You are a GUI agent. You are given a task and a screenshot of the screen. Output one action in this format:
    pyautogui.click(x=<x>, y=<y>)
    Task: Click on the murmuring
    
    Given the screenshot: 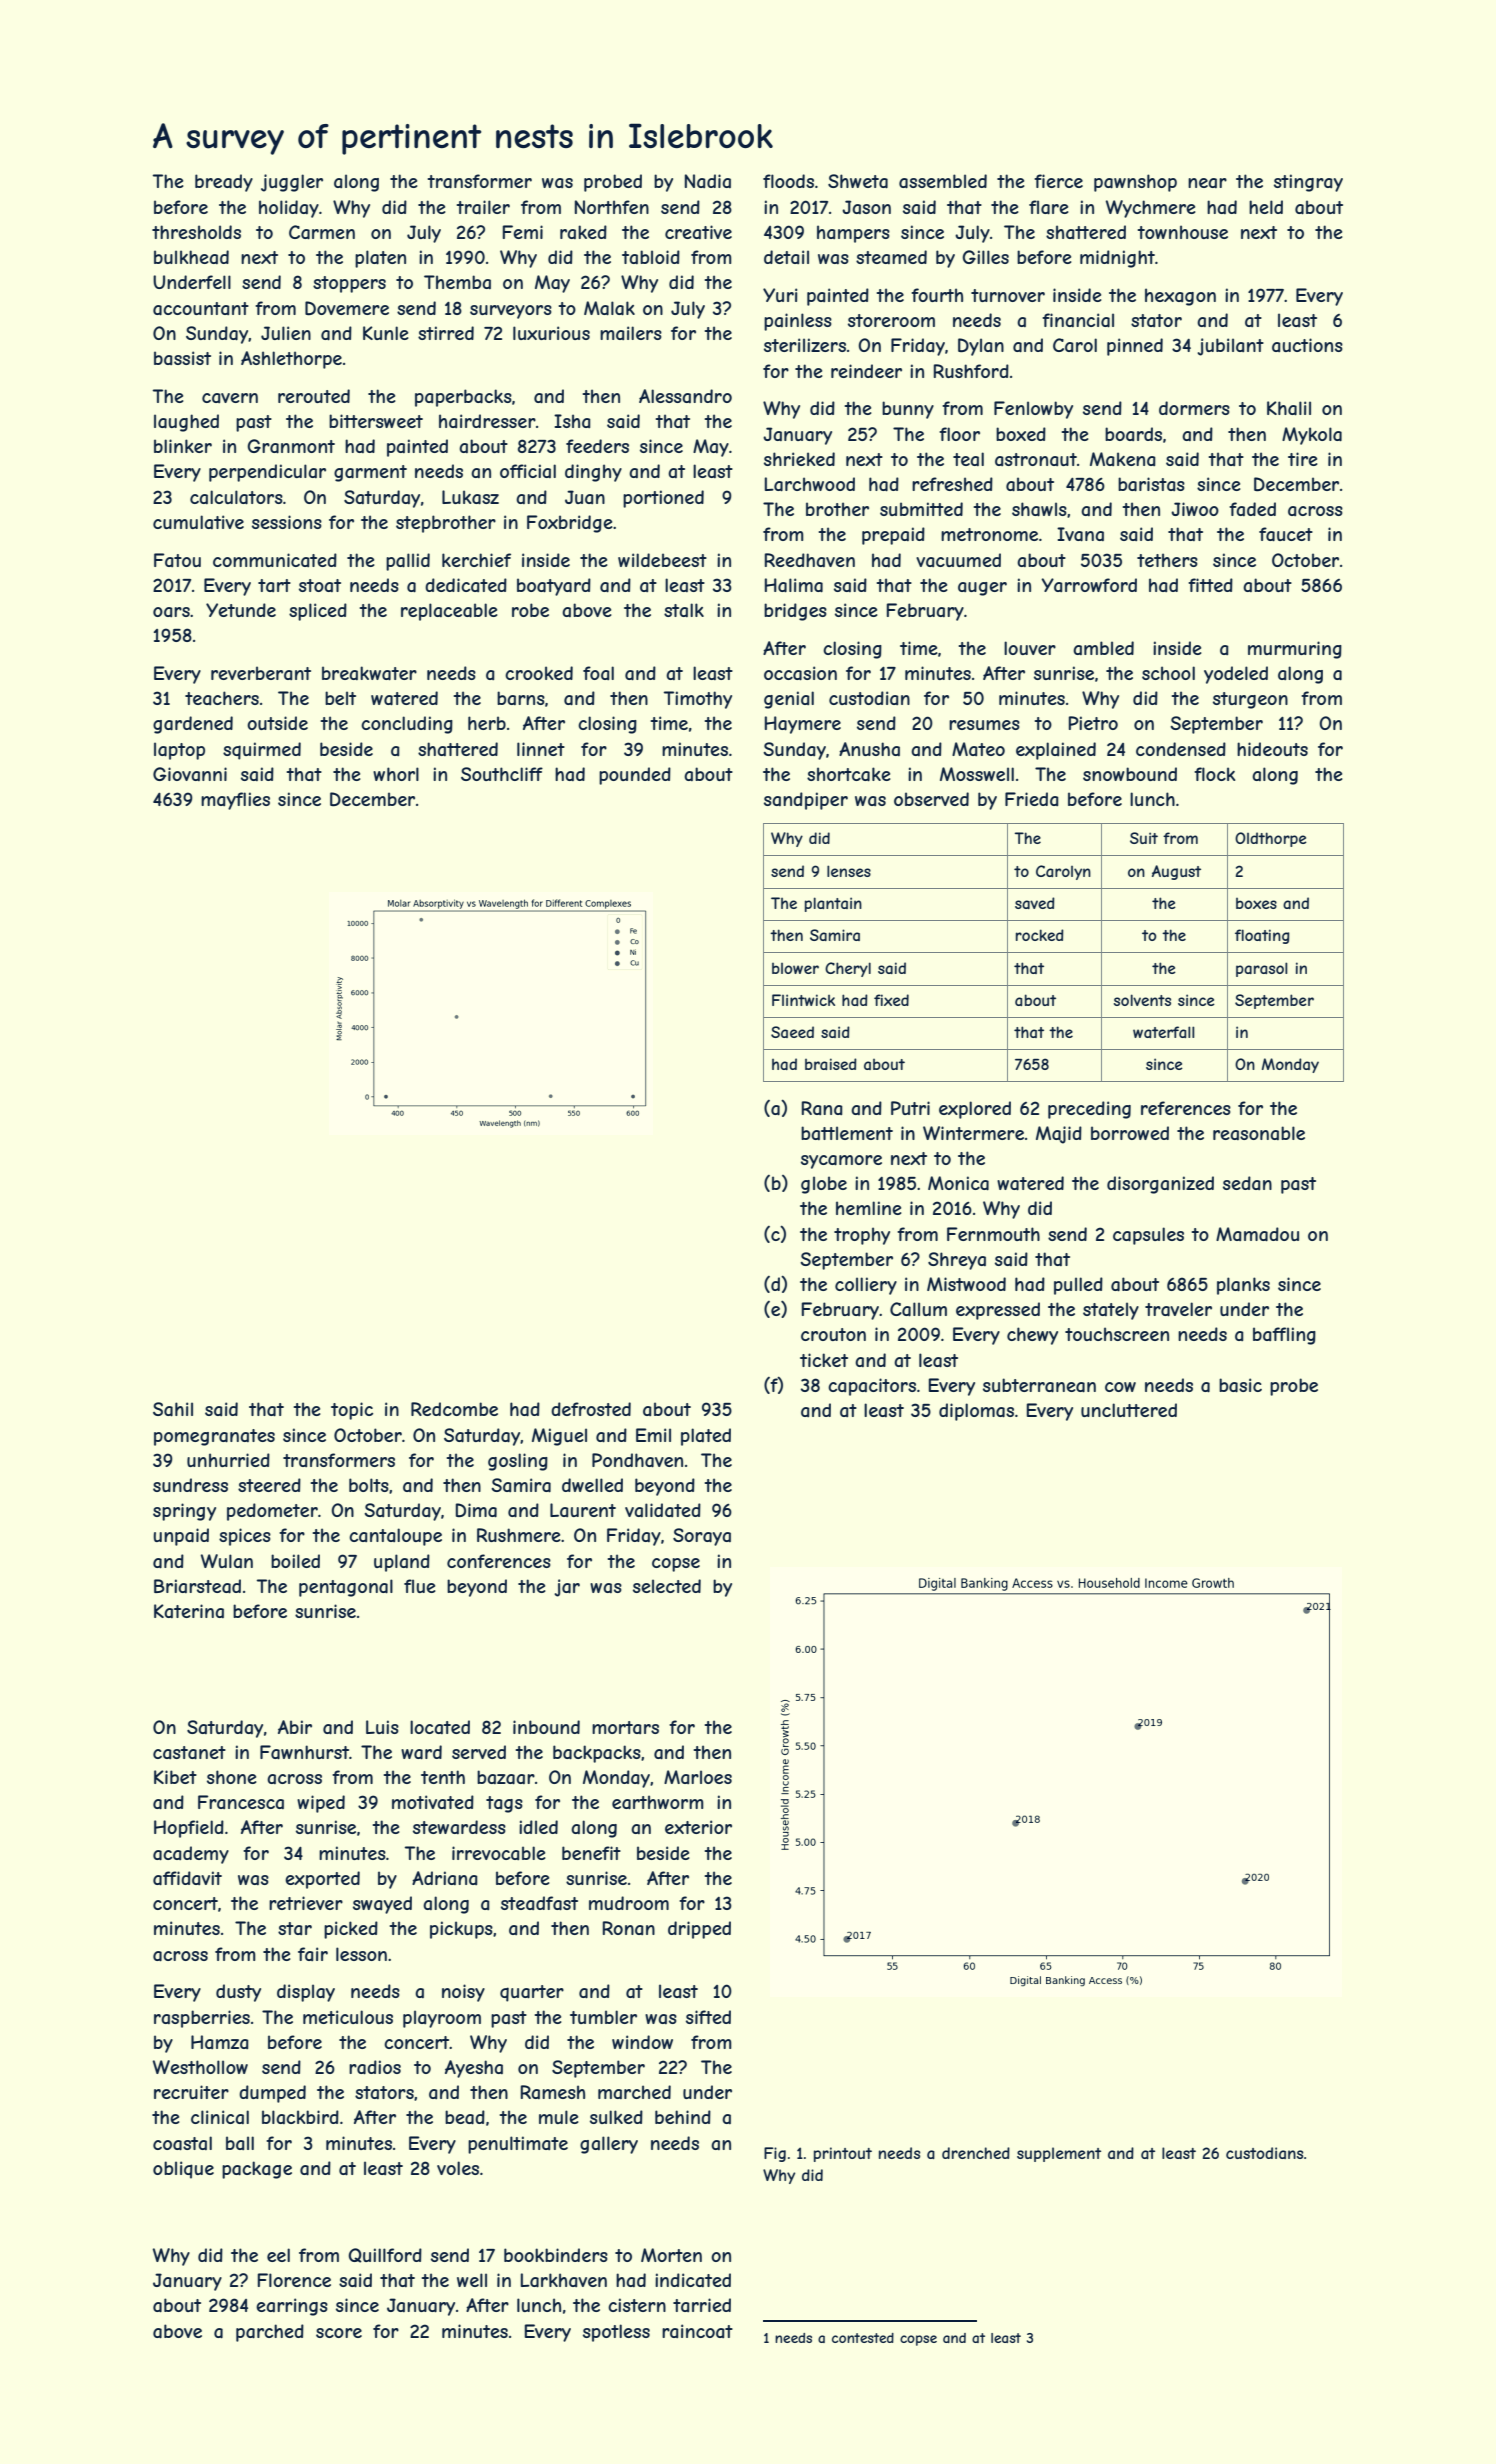 What is the action you would take?
    pyautogui.click(x=1295, y=650)
